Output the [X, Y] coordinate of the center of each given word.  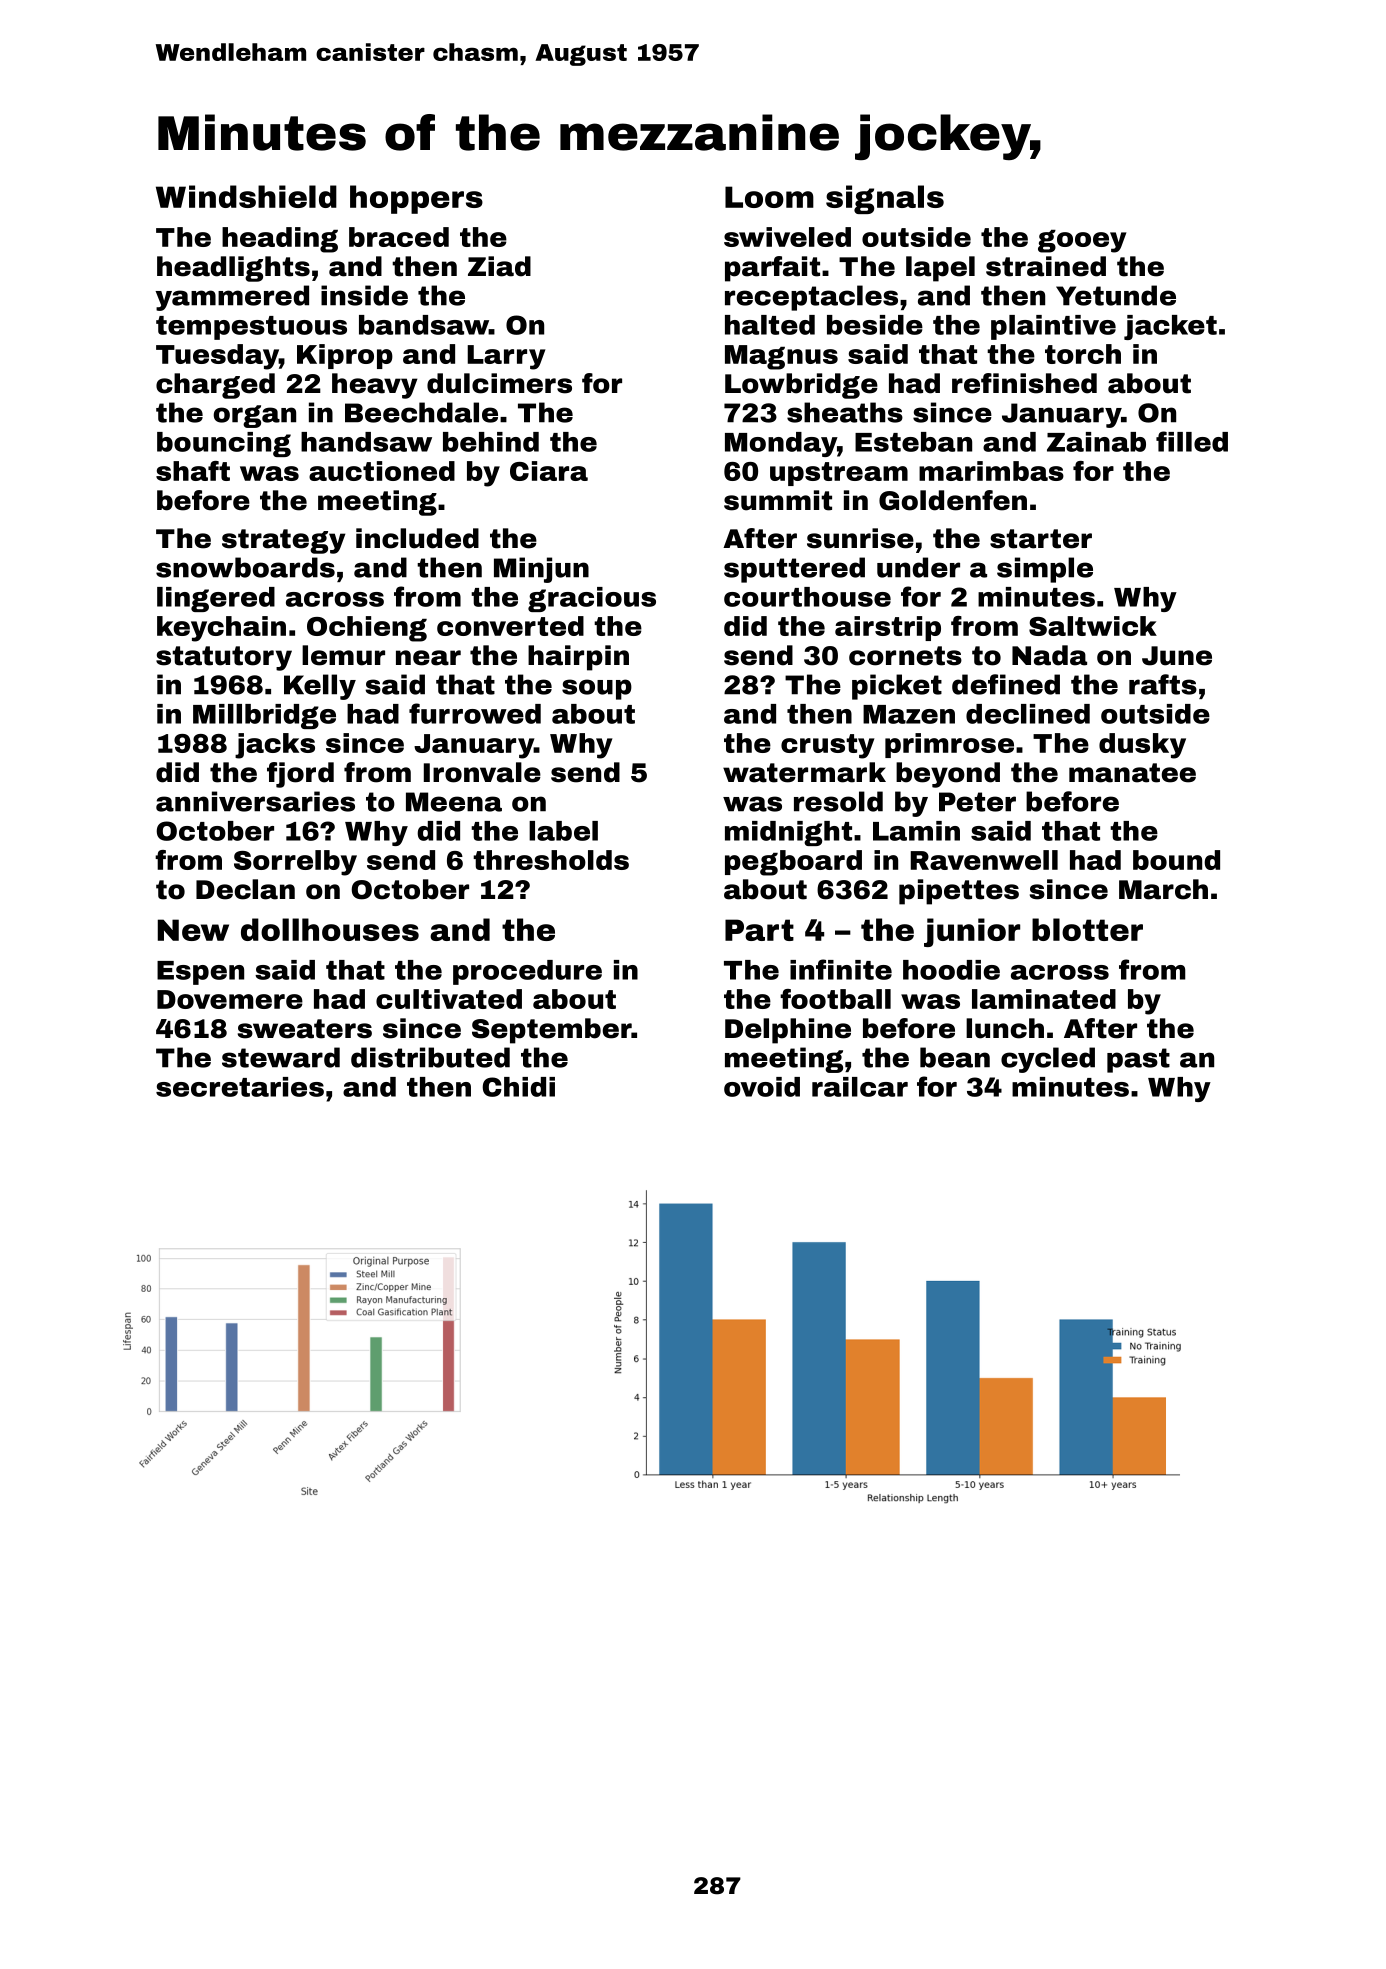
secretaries [240, 1087]
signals [885, 199]
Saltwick [1093, 626]
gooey [1082, 241]
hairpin [578, 658]
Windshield [246, 196]
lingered [216, 599]
